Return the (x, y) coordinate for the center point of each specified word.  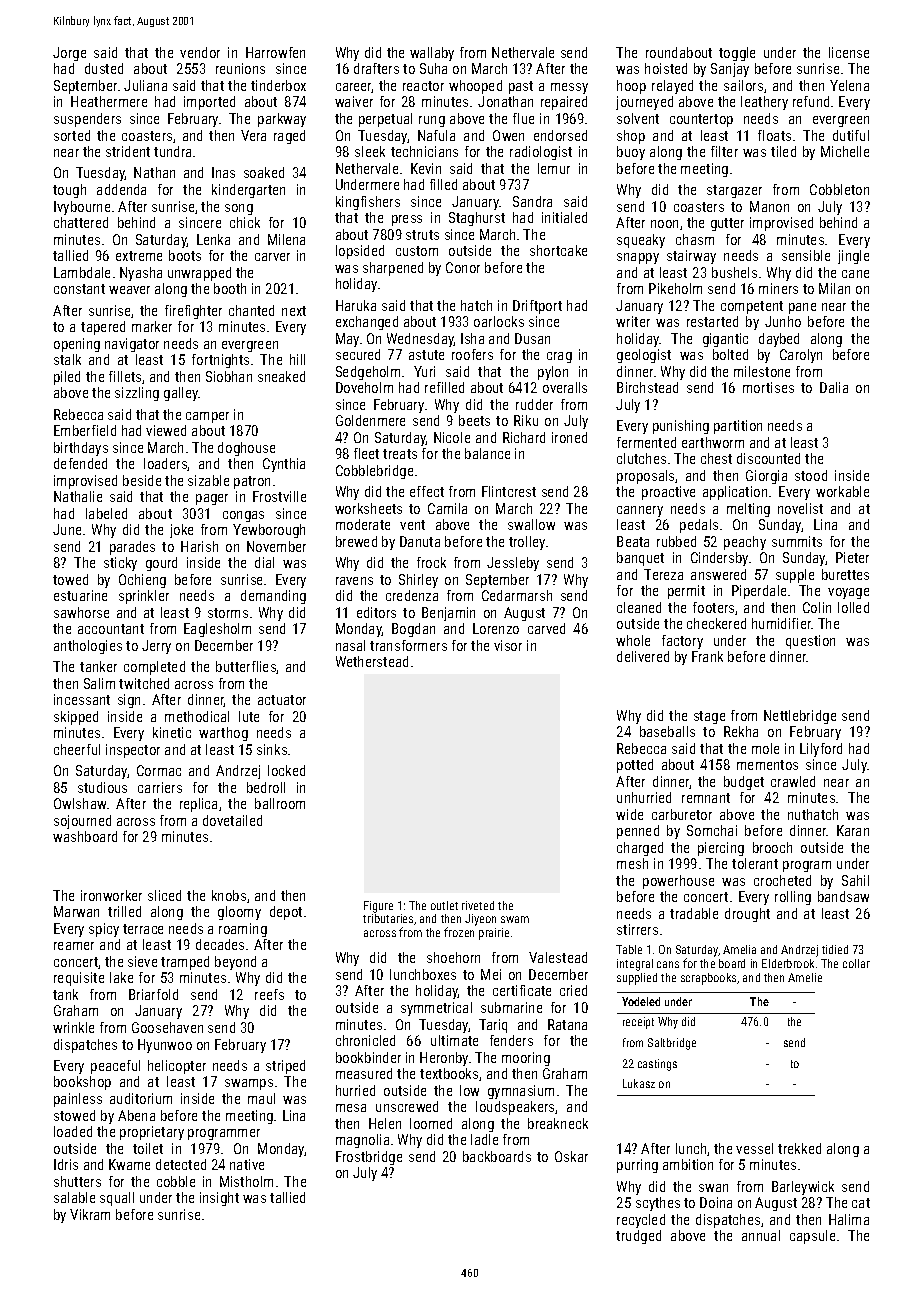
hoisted (666, 68)
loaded (73, 1131)
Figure (378, 907)
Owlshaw (80, 803)
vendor (200, 52)
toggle (737, 54)
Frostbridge (369, 1158)
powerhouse (678, 882)
